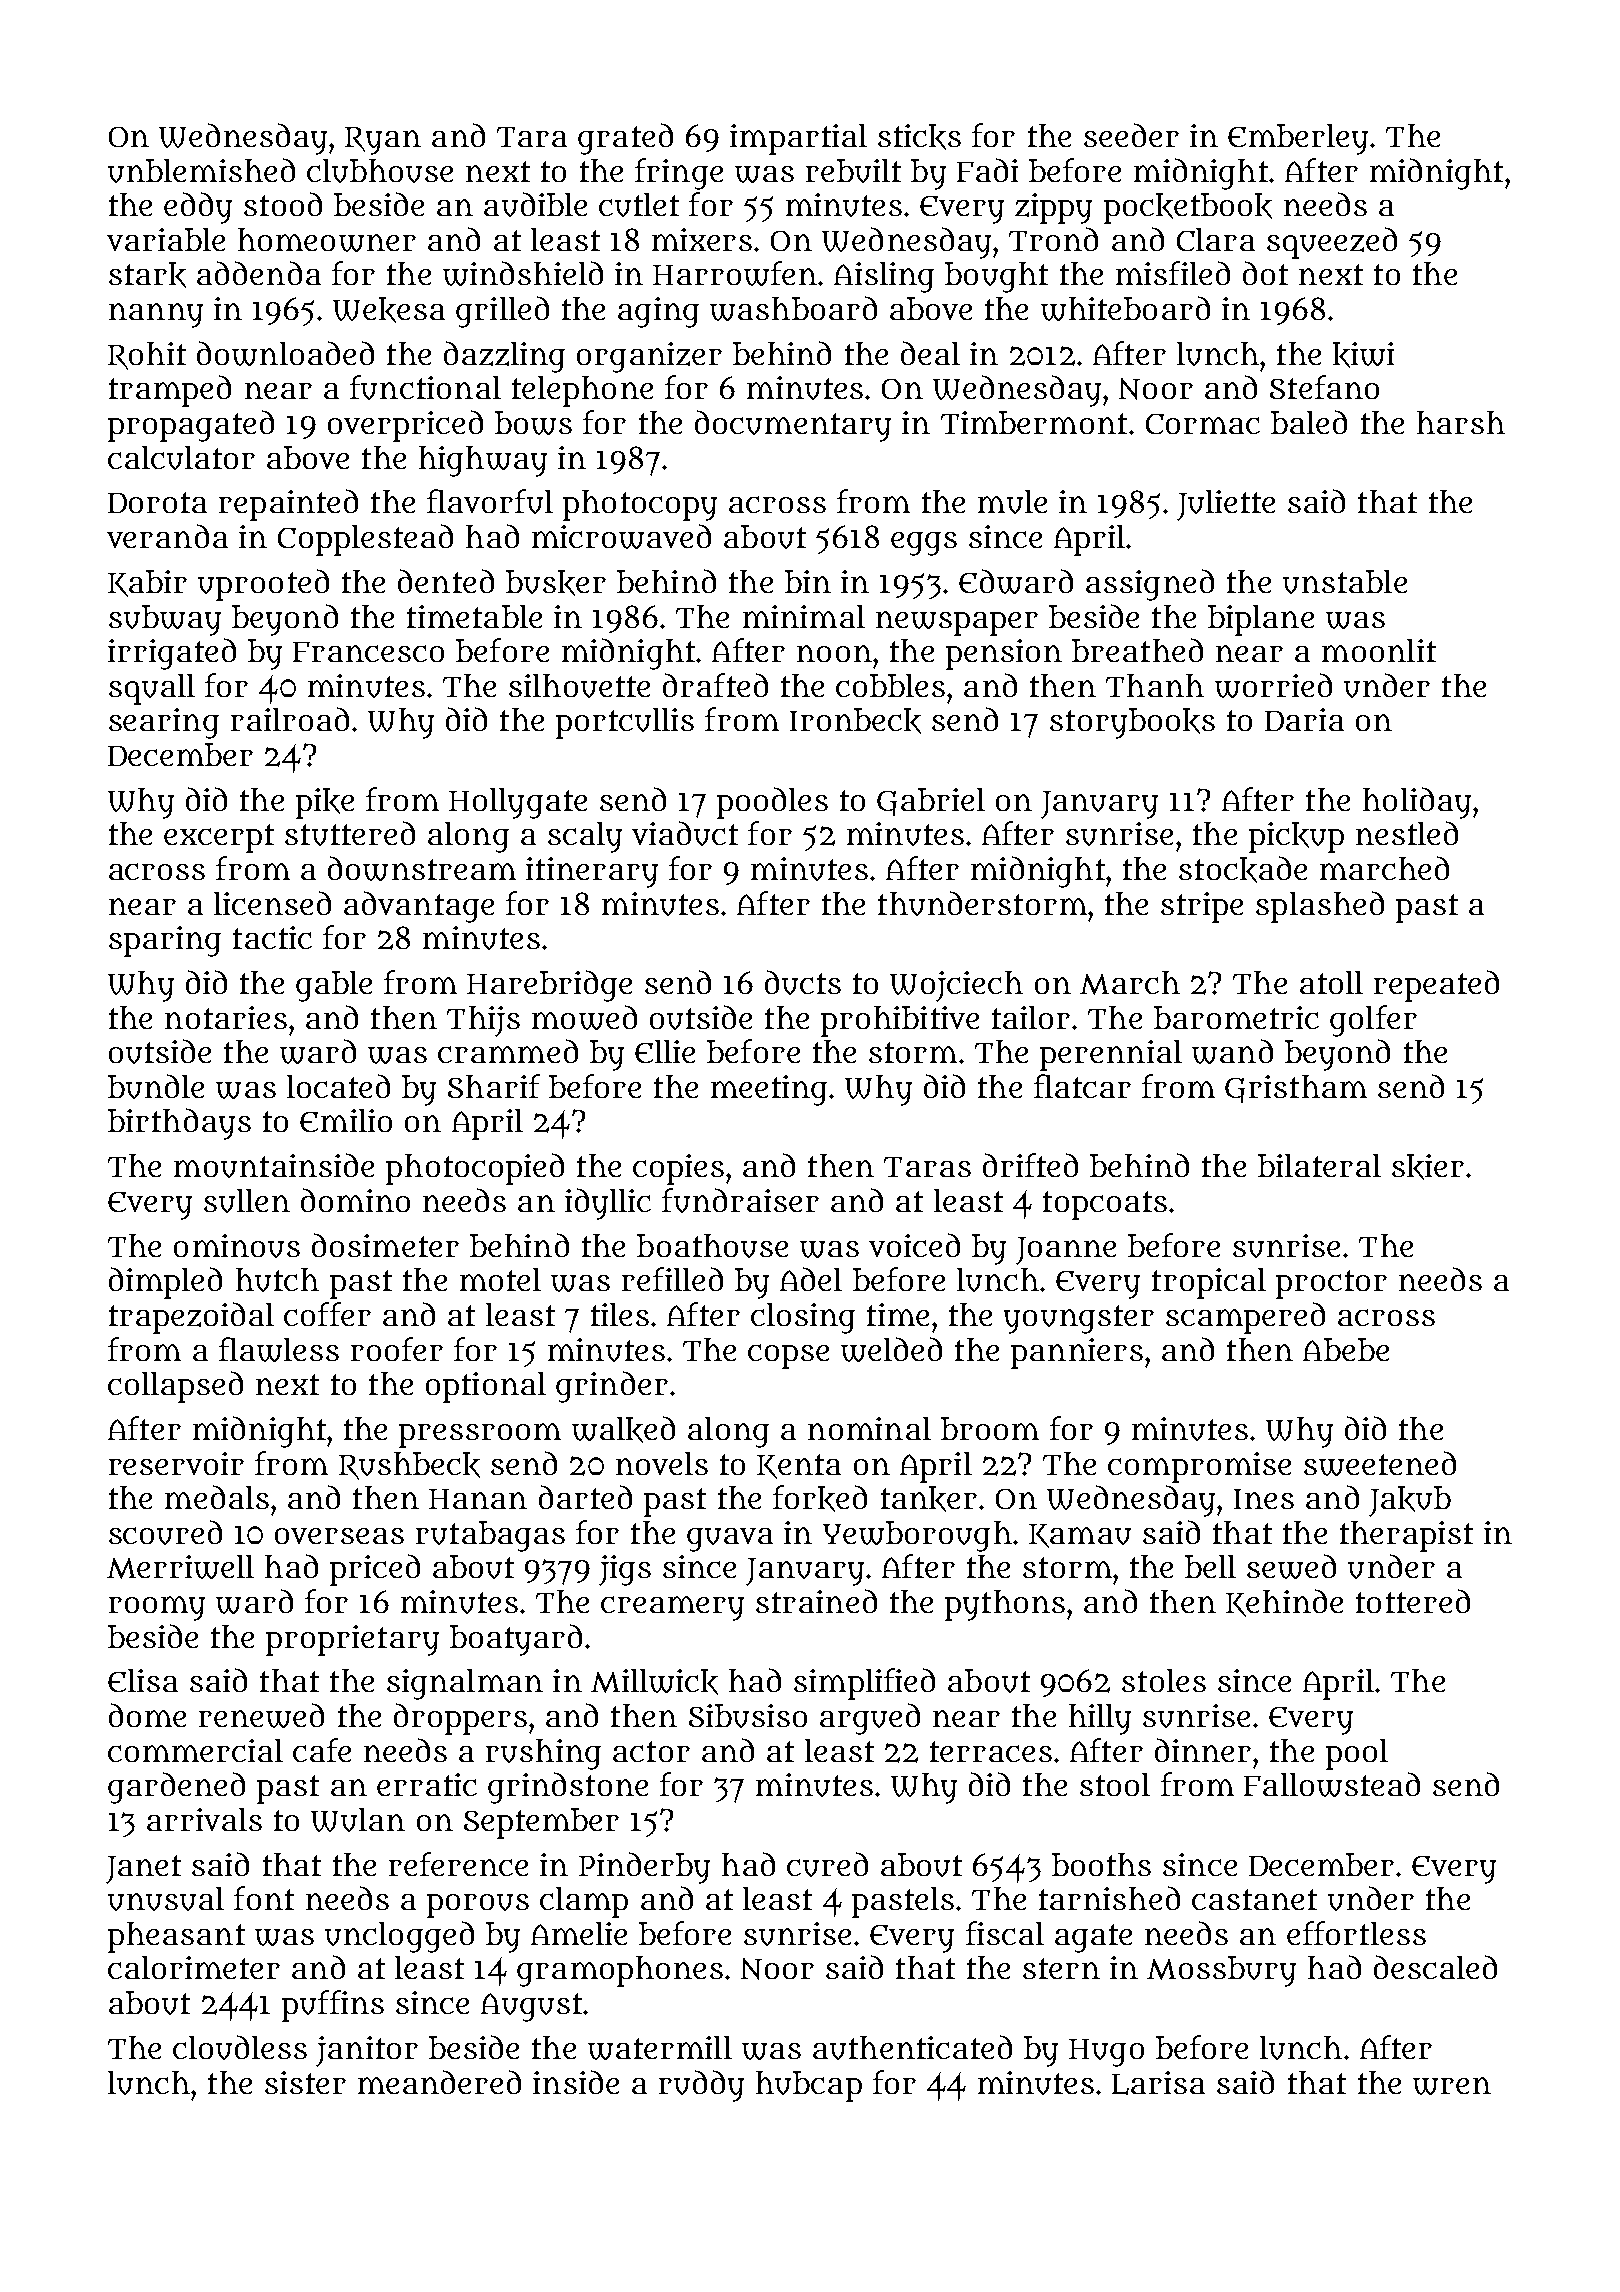 This screenshot has width=1620, height=2292. I want to click on creamery, so click(672, 1608).
